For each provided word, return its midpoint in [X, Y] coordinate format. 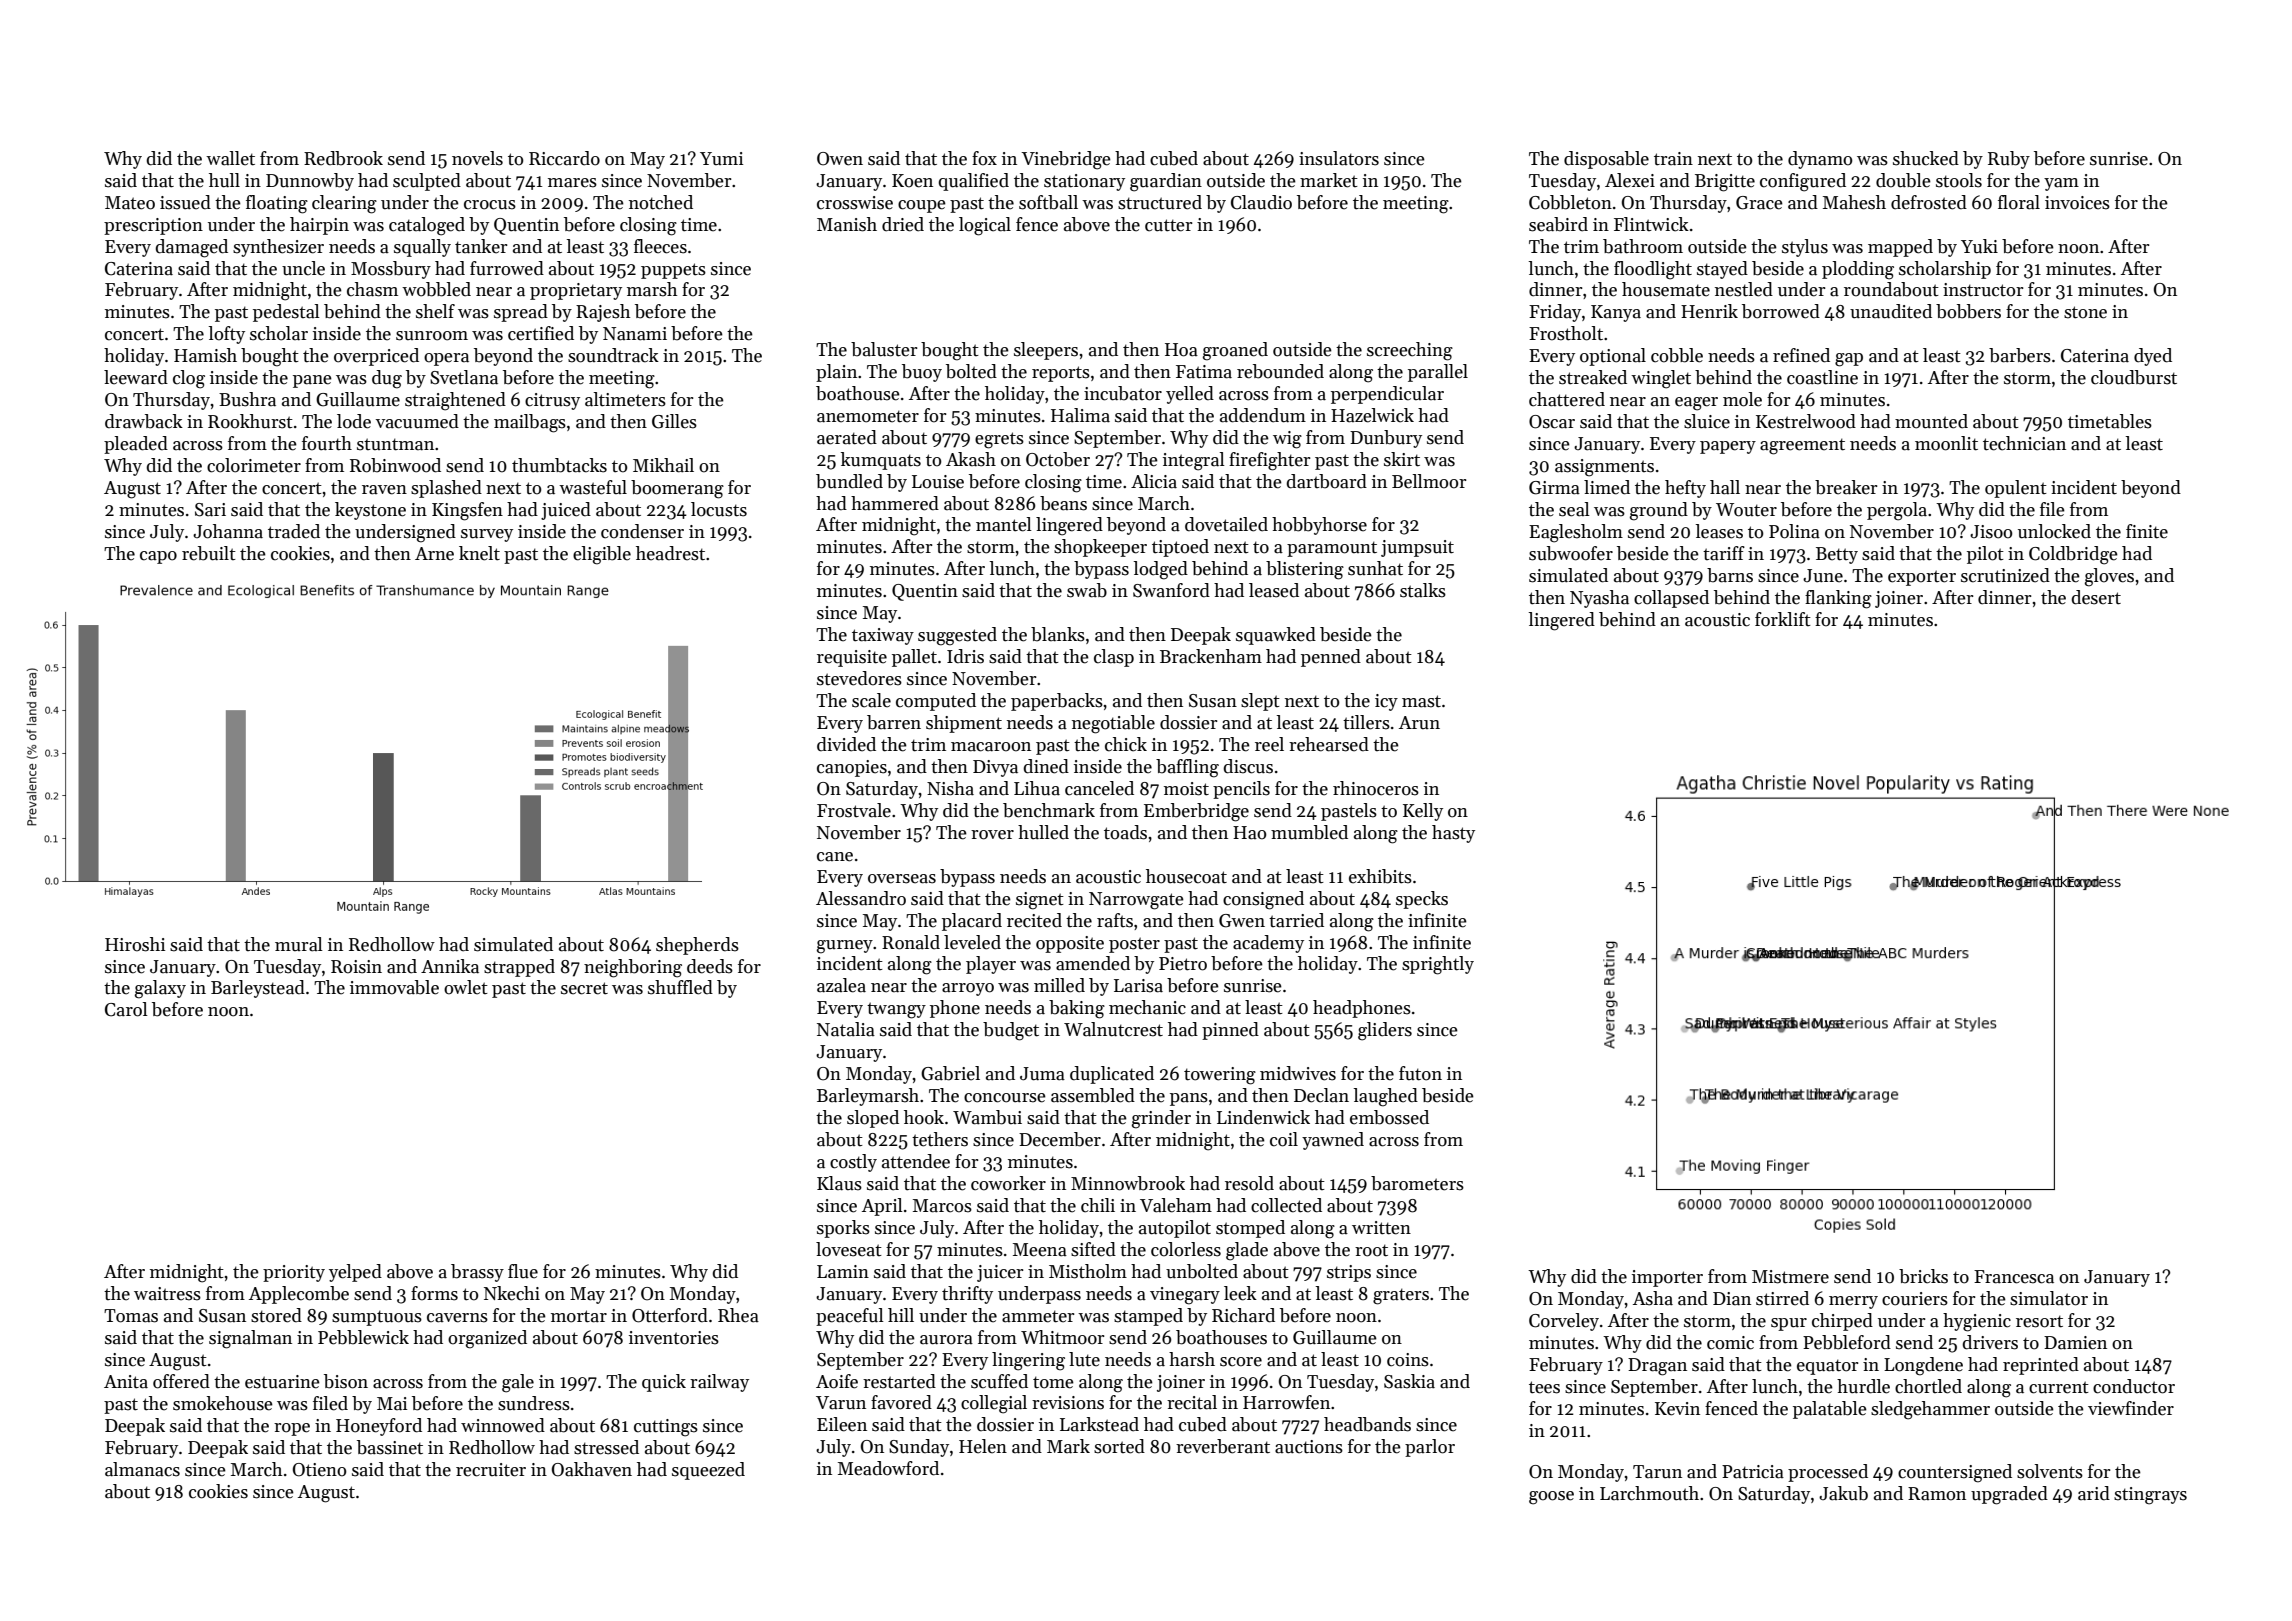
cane [835, 857]
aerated [847, 437]
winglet [1661, 379]
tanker [481, 246]
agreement [1802, 446]
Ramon [1937, 1494]
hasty [1453, 834]
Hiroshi [135, 944]
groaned [1235, 351]
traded [294, 531]
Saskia [1409, 1381]
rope [292, 1429]
